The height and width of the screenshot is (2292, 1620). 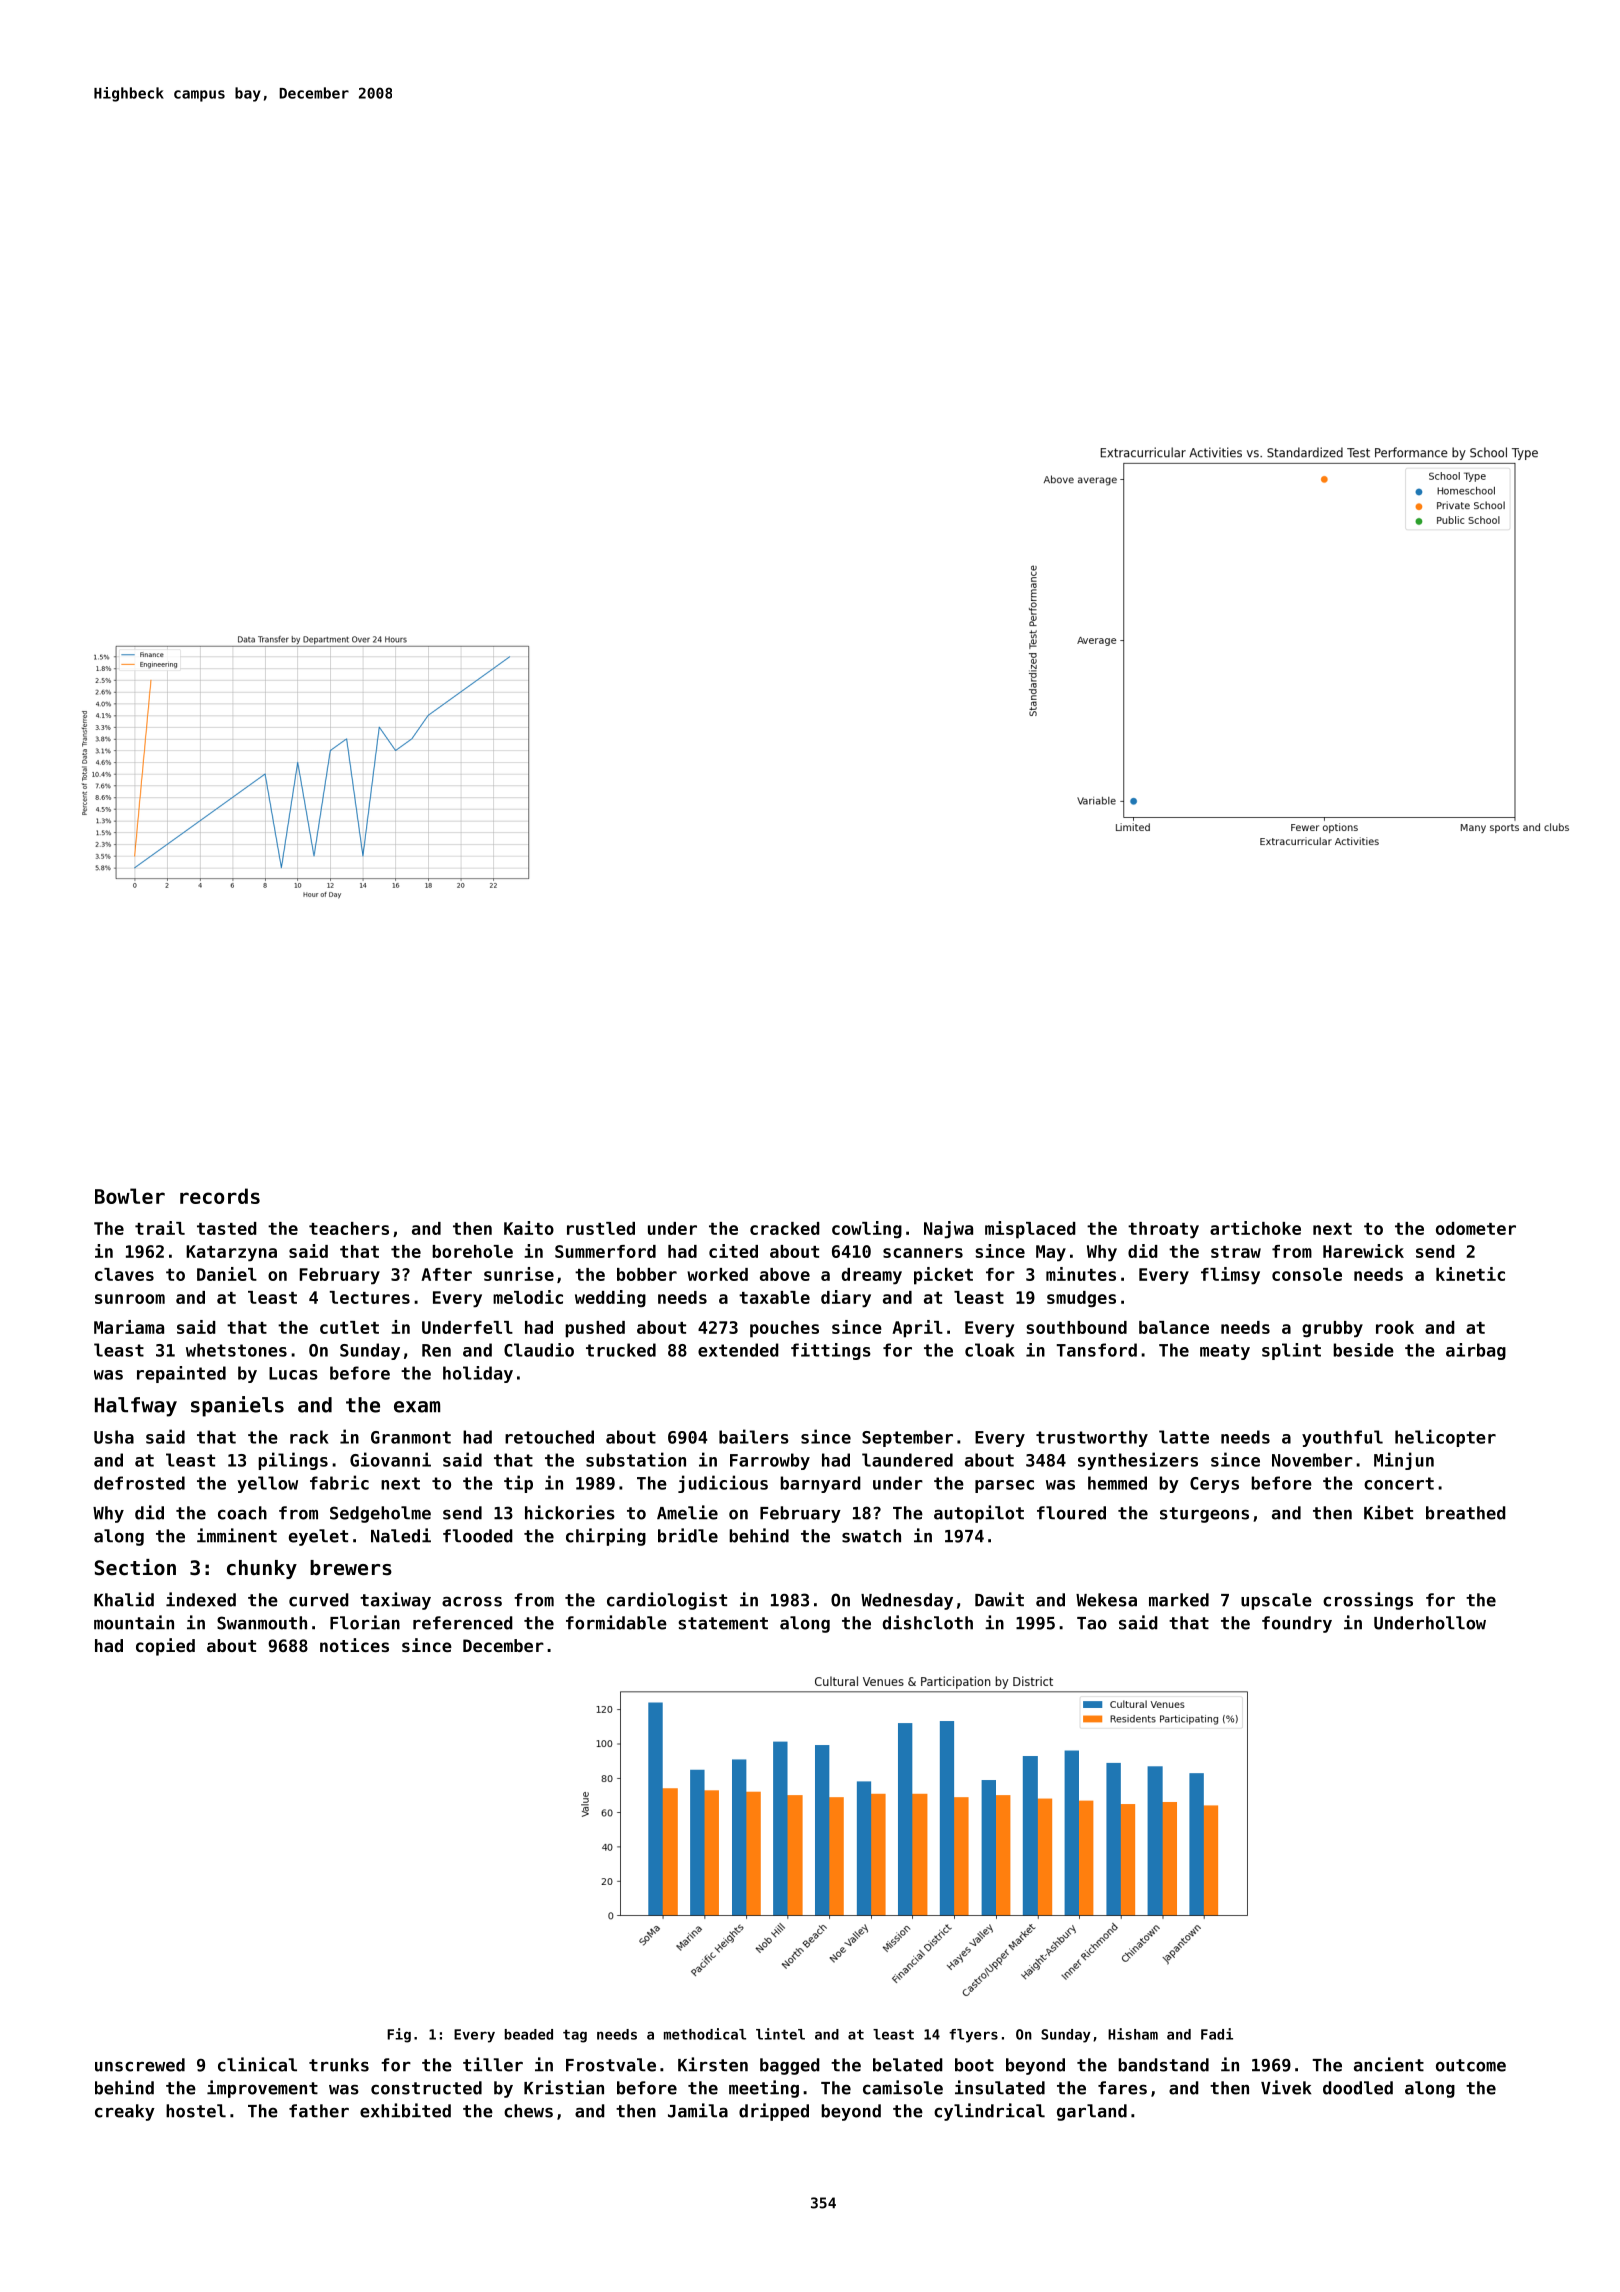 I want to click on clinical, so click(x=257, y=2064).
